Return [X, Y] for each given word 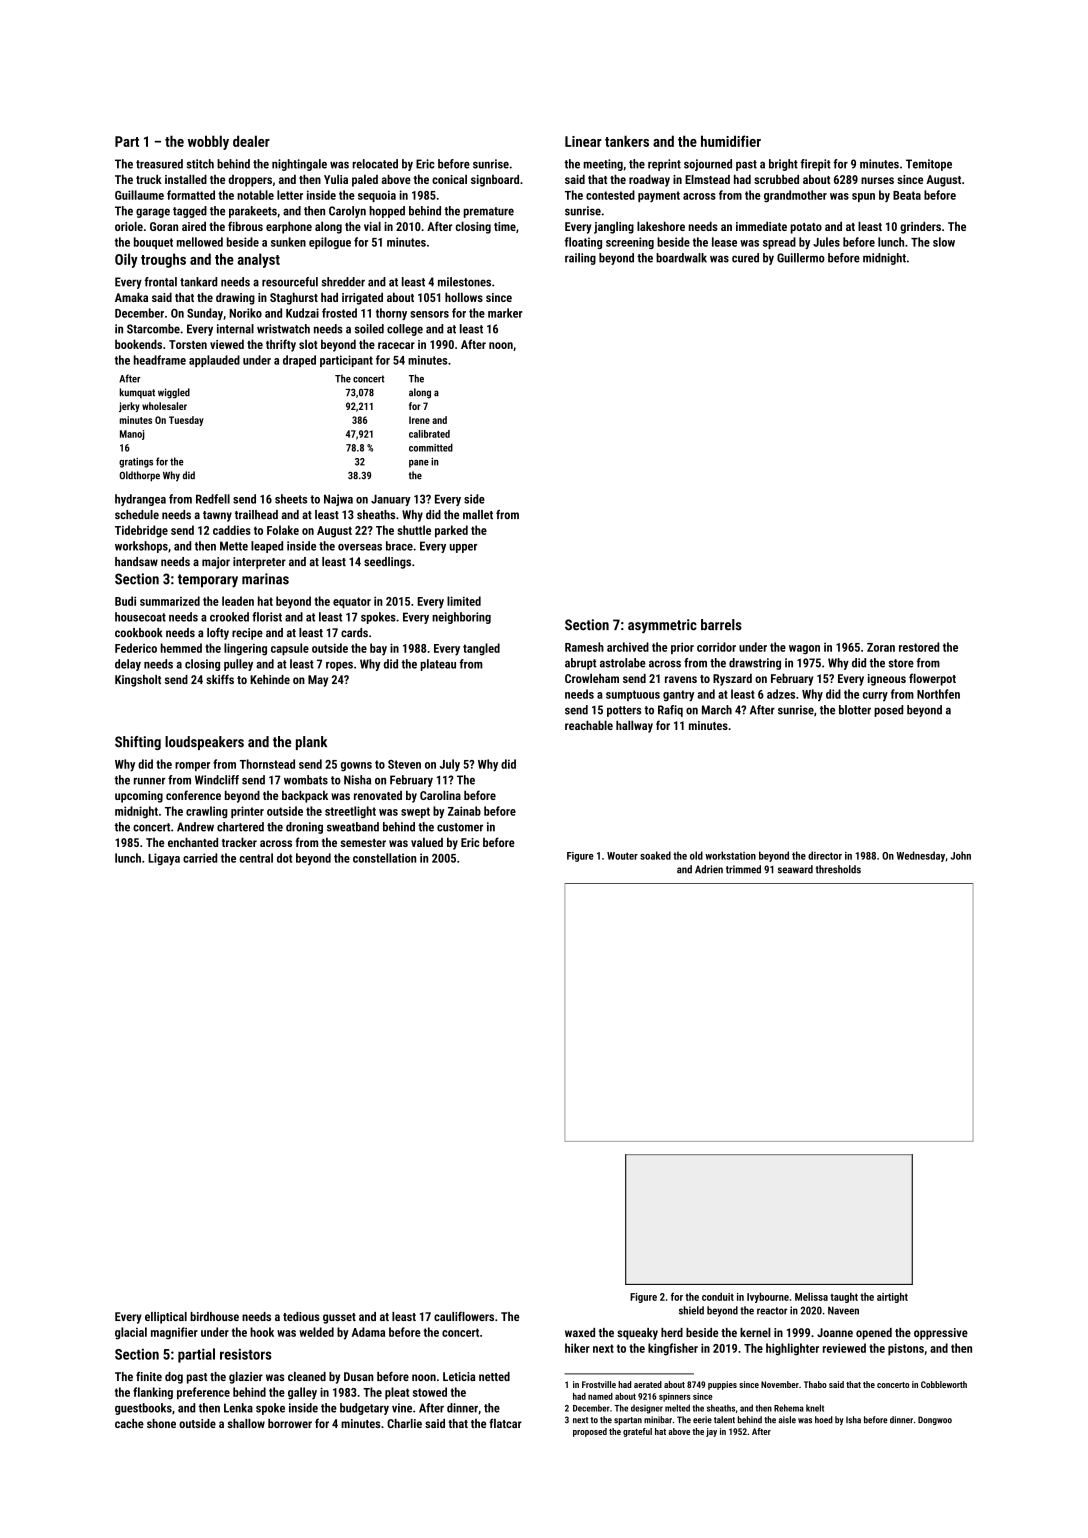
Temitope [929, 165]
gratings [136, 463]
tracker [239, 842]
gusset [339, 1318]
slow [944, 242]
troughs [163, 260]
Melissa [811, 1296]
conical [449, 179]
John [961, 855]
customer [460, 827]
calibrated [429, 434]
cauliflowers [464, 1316]
